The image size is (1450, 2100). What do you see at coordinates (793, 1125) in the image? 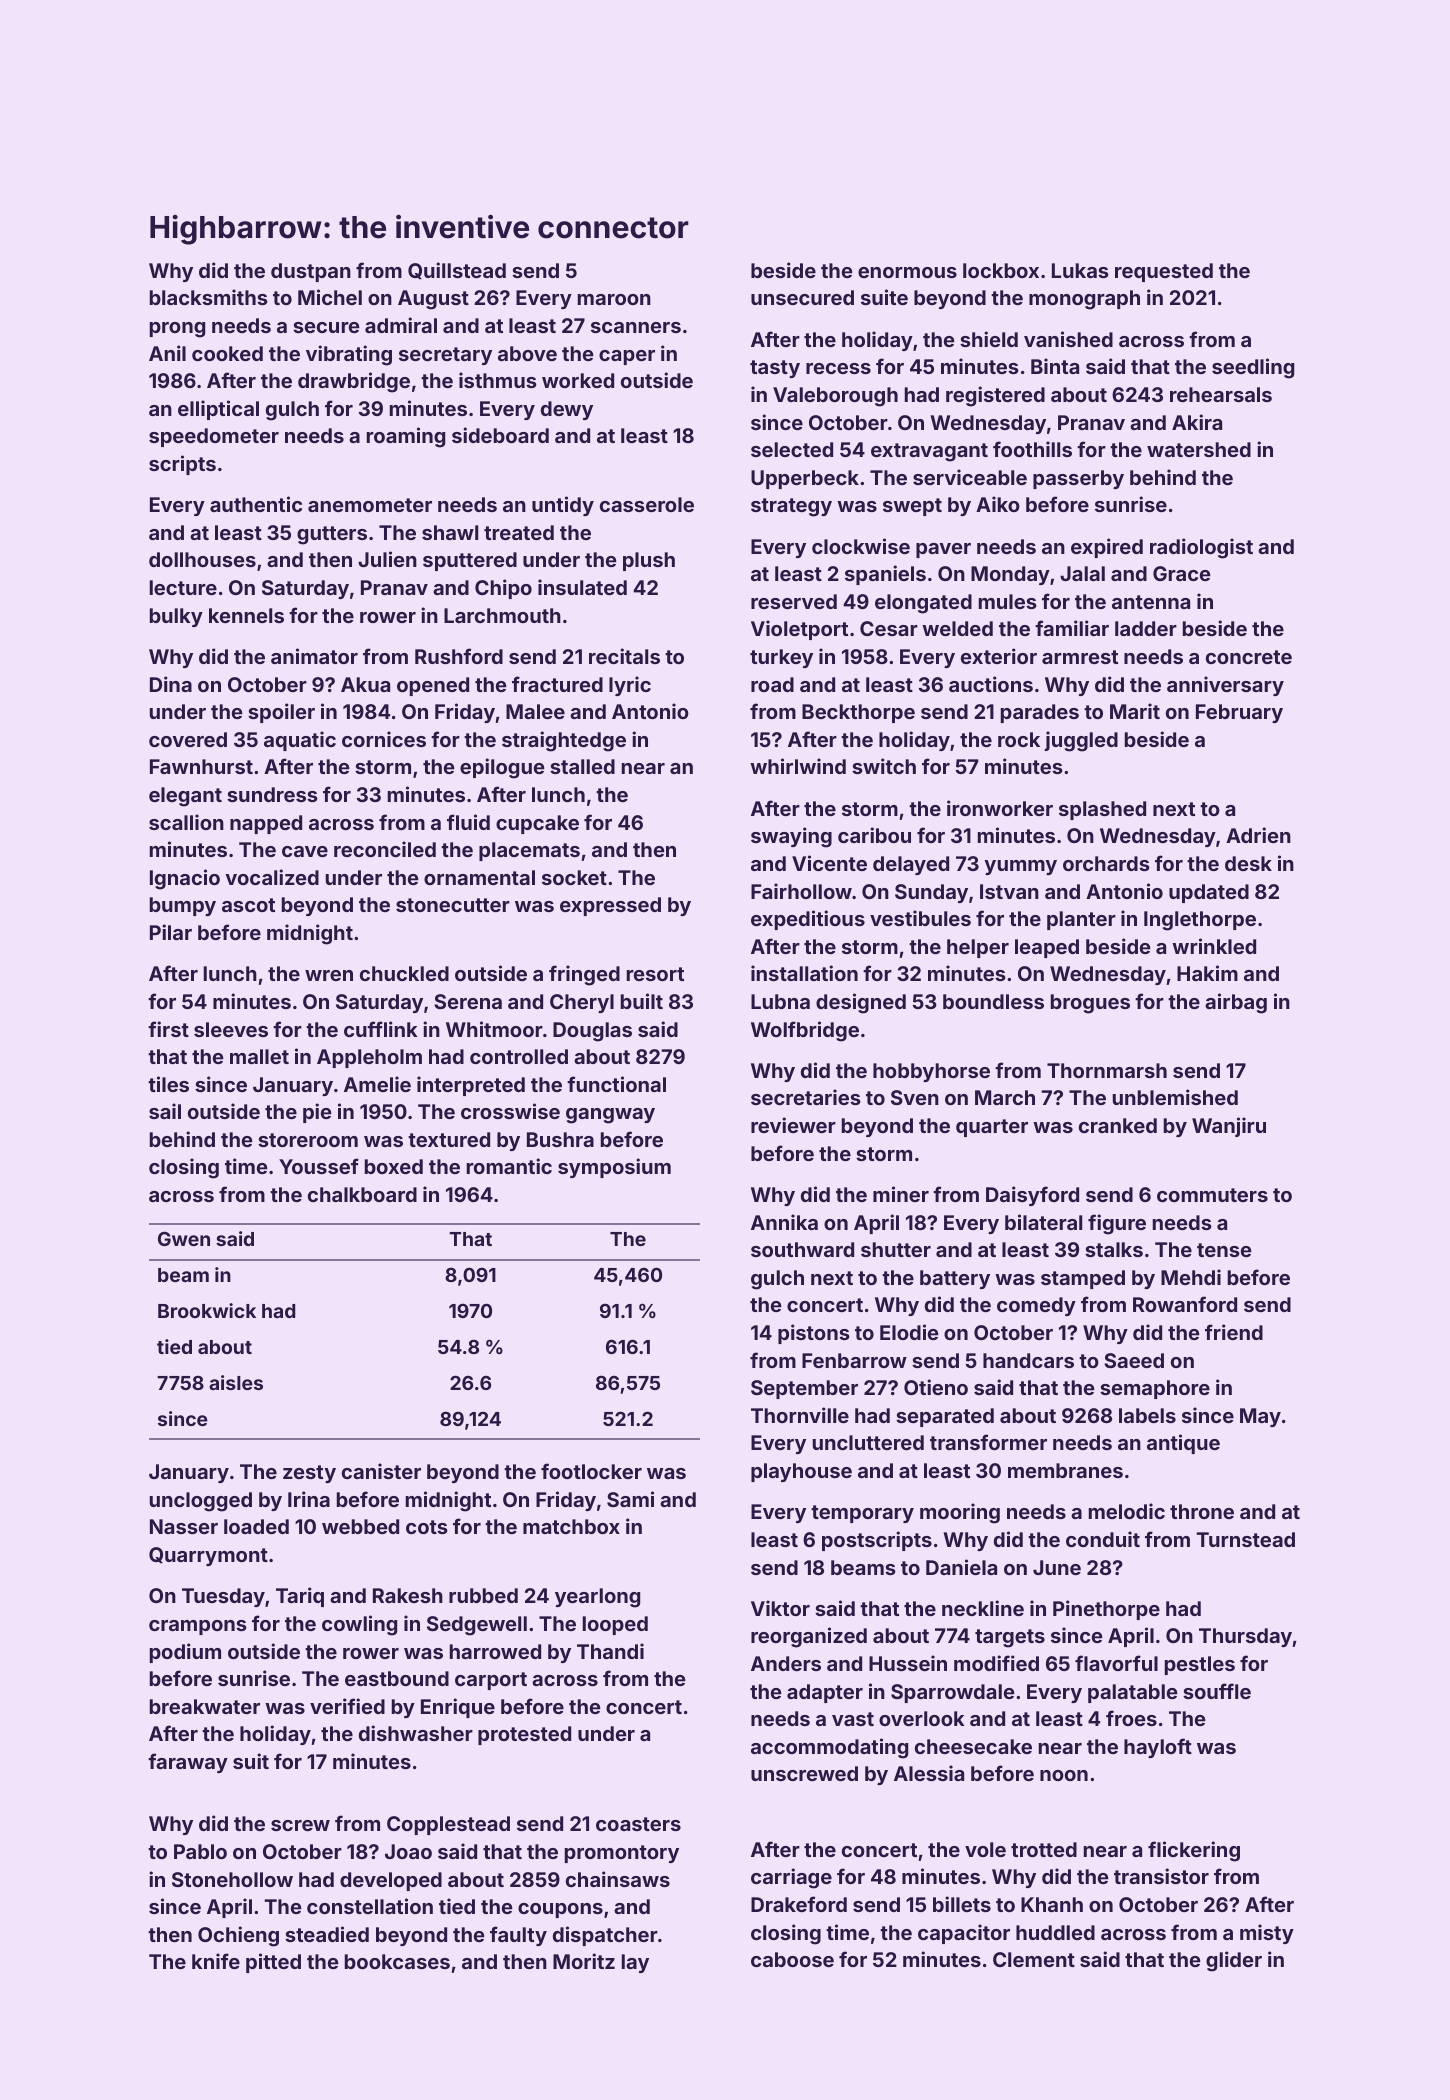
I see `reviewer` at bounding box center [793, 1125].
